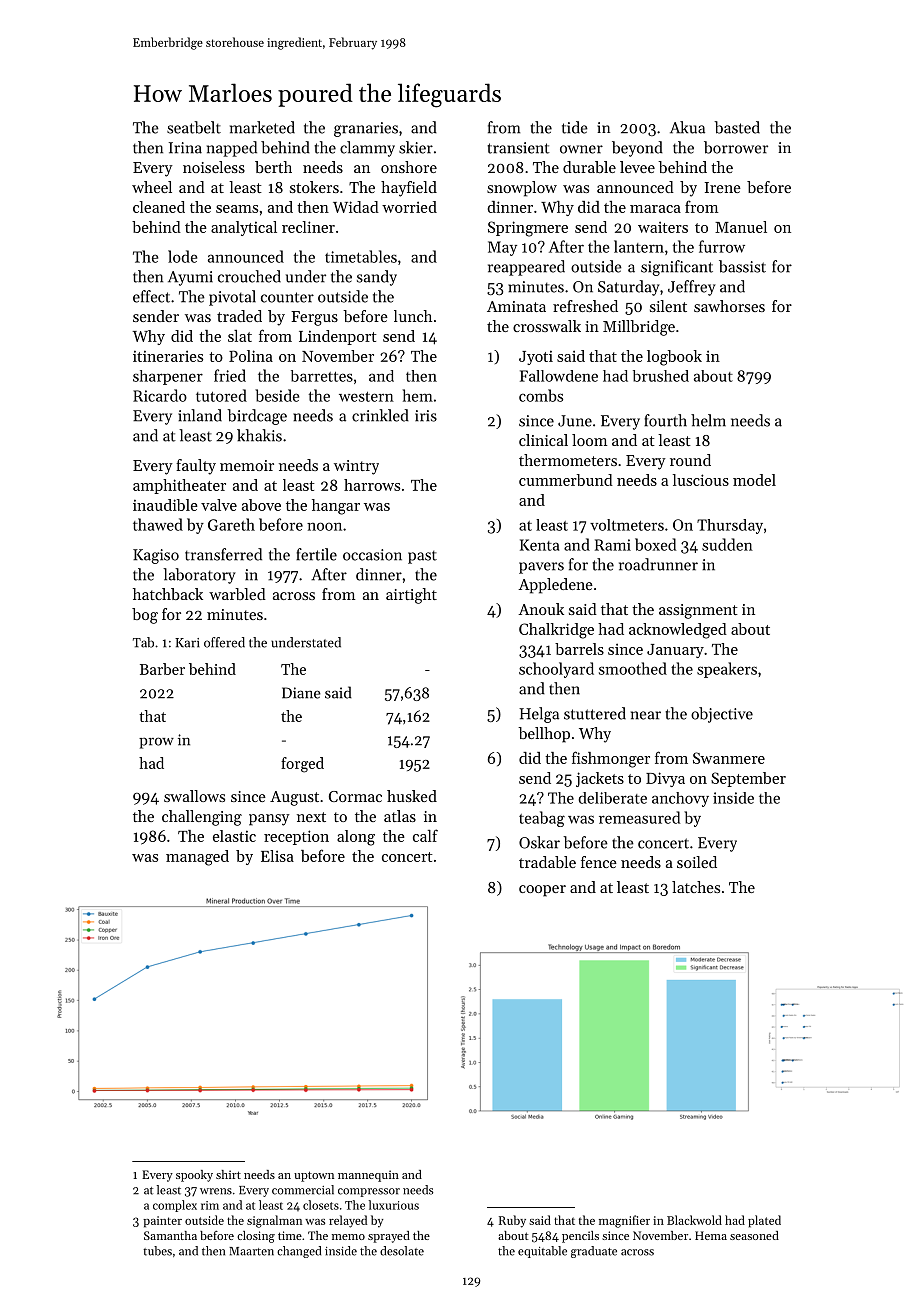 The width and height of the page is (924, 1314). What do you see at coordinates (277, 856) in the page?
I see `Elisa` at bounding box center [277, 856].
